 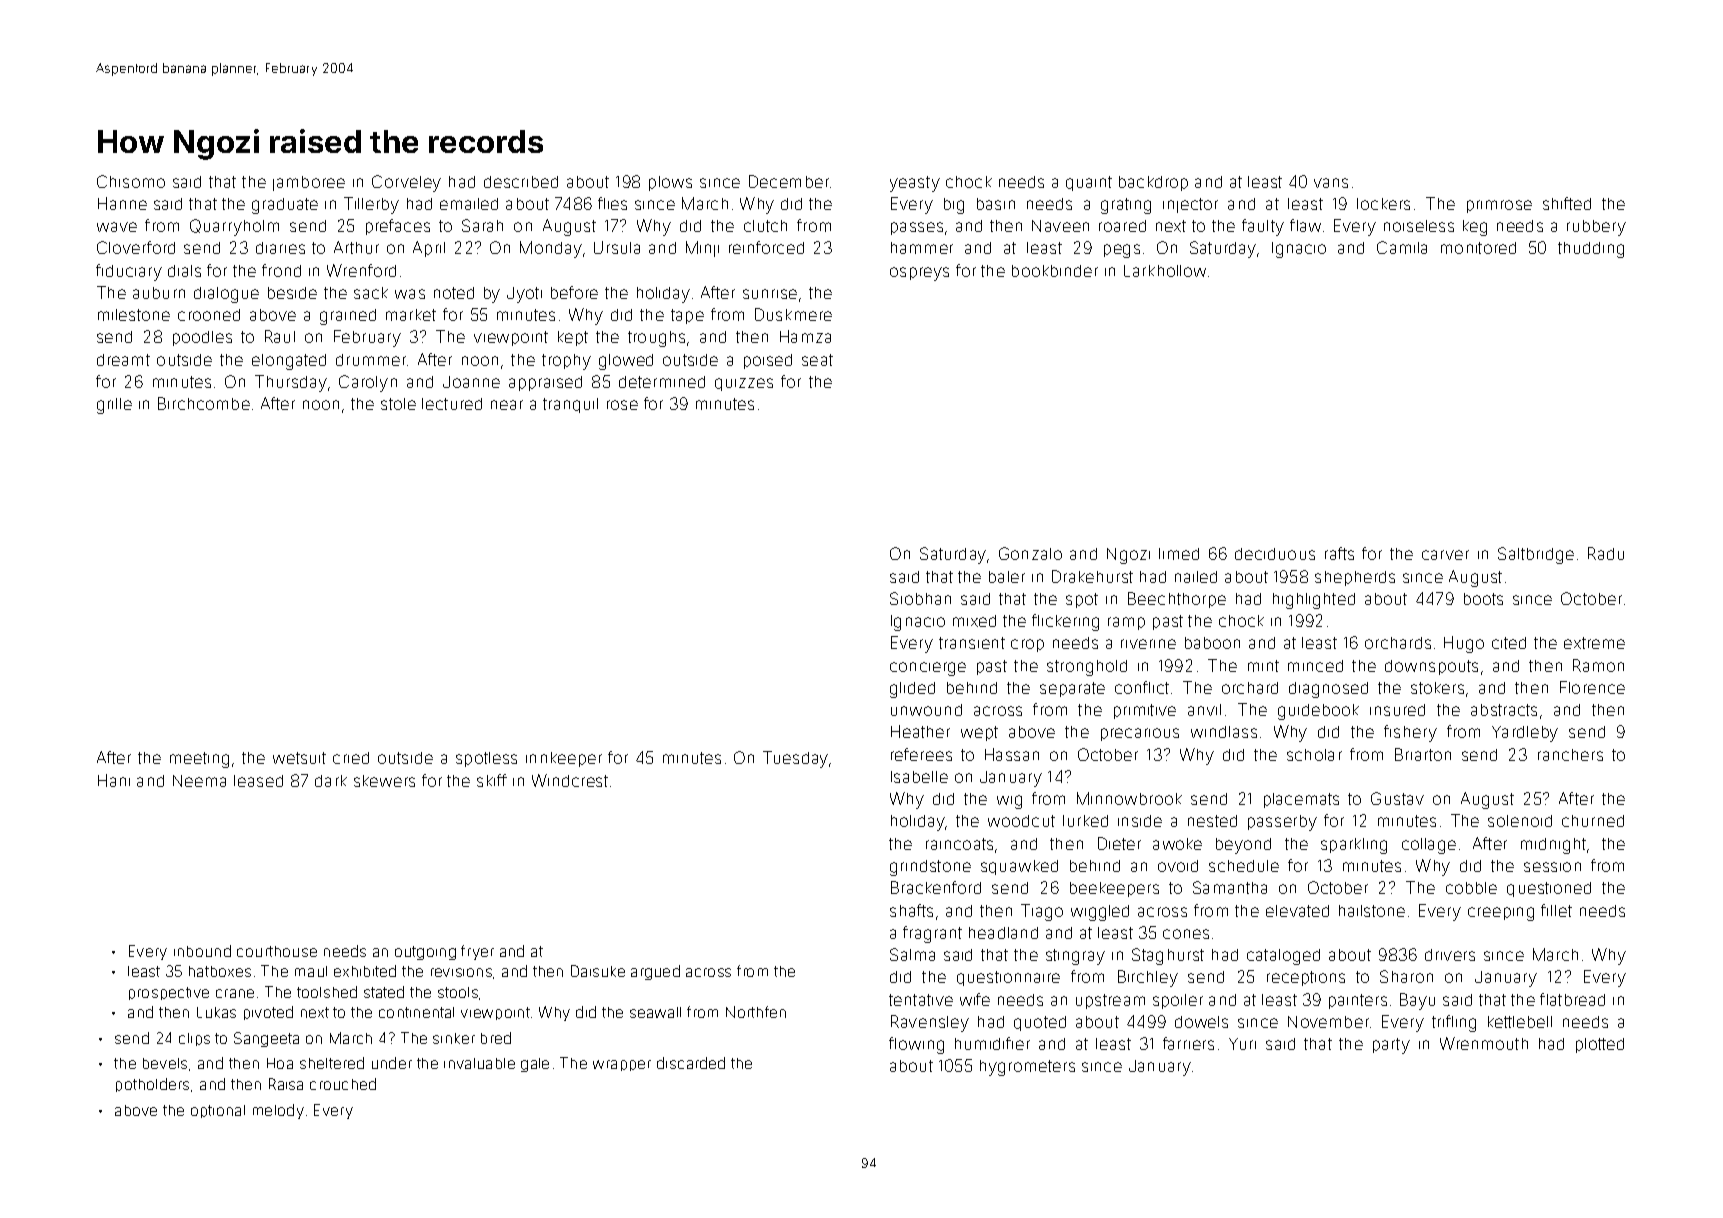 I want to click on carver, so click(x=1445, y=555).
